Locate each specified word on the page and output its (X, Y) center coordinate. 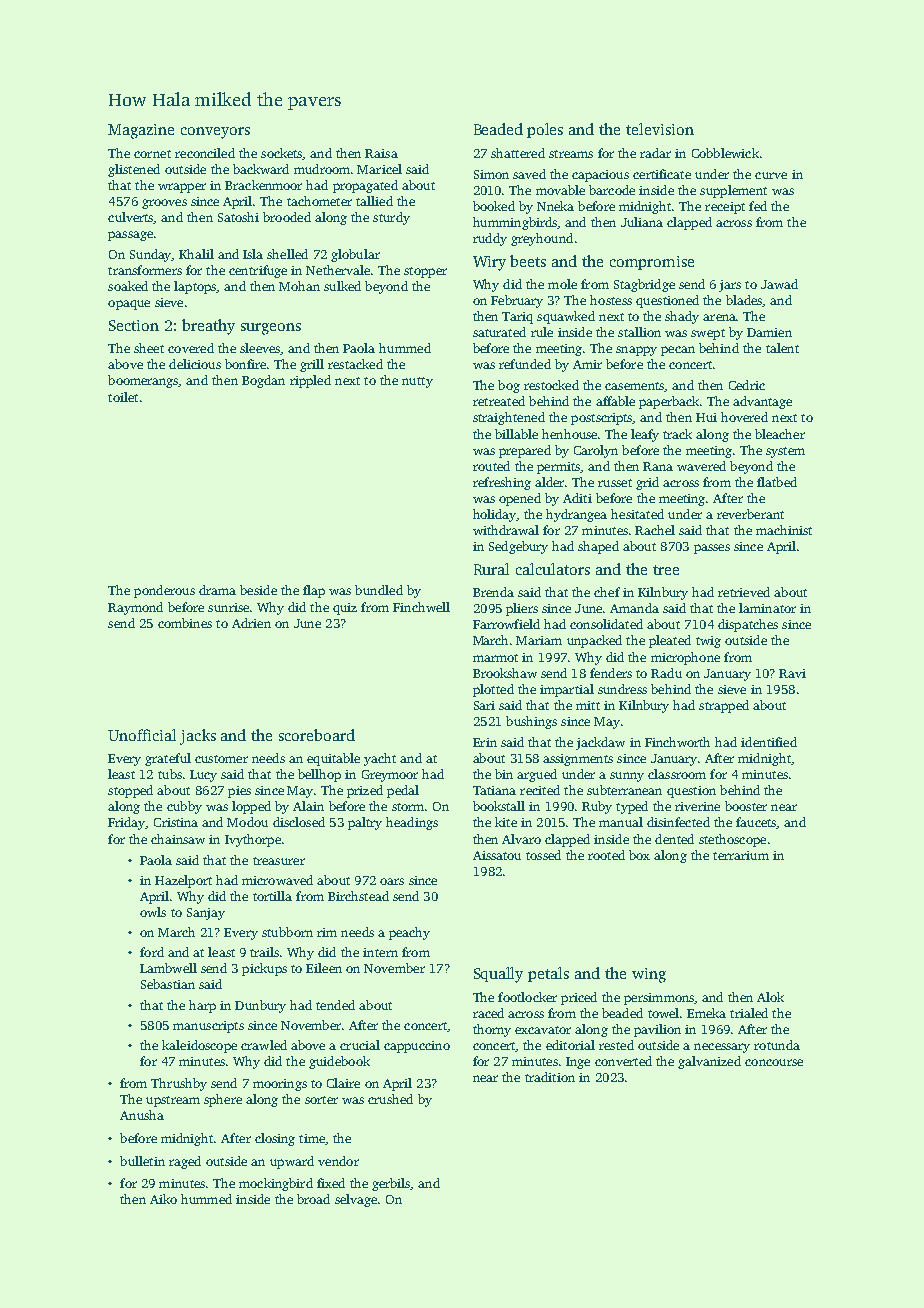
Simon (491, 174)
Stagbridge (644, 285)
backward (261, 169)
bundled (379, 590)
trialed (749, 1013)
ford (152, 952)
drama (217, 590)
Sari (484, 705)
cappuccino (417, 1047)
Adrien (251, 623)
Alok (770, 997)
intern (380, 952)
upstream (173, 1101)
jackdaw (600, 743)
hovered (744, 417)
